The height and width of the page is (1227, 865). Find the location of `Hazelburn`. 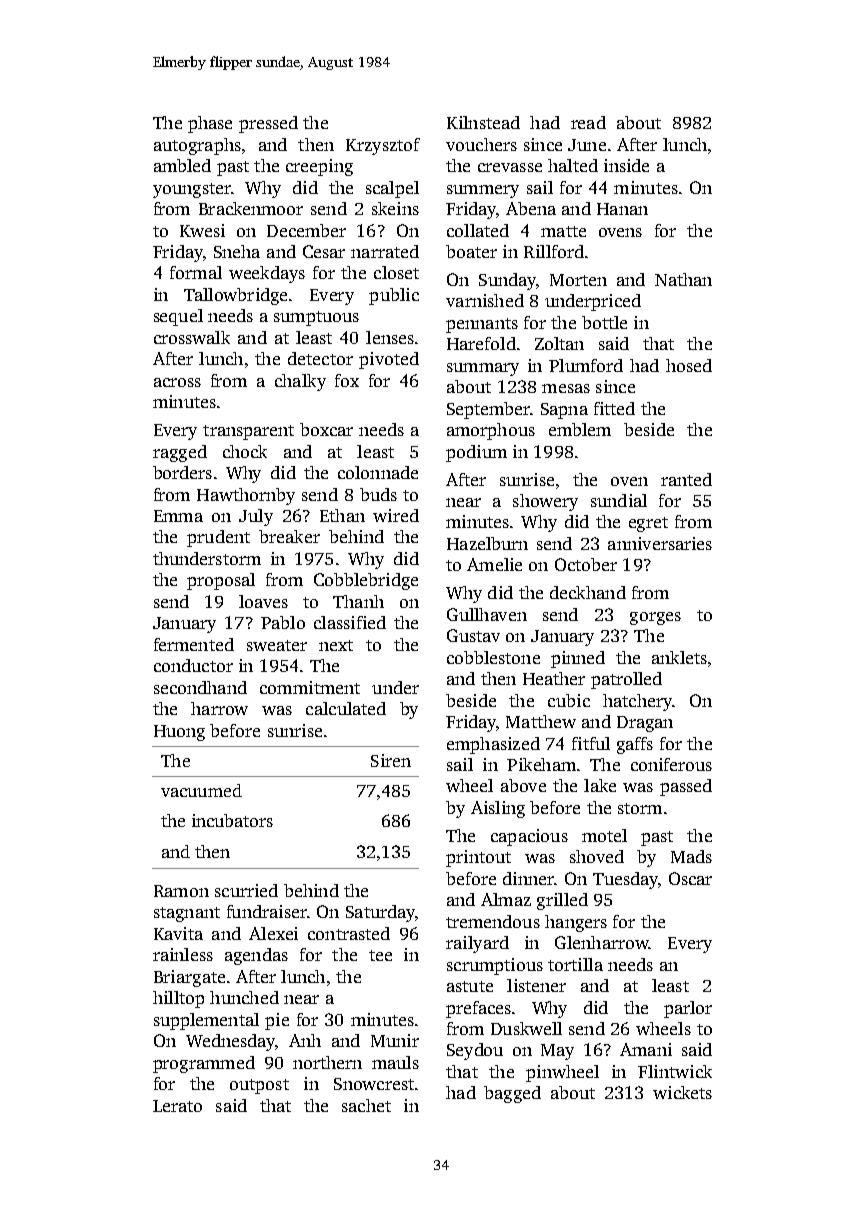

Hazelburn is located at coordinates (487, 543).
